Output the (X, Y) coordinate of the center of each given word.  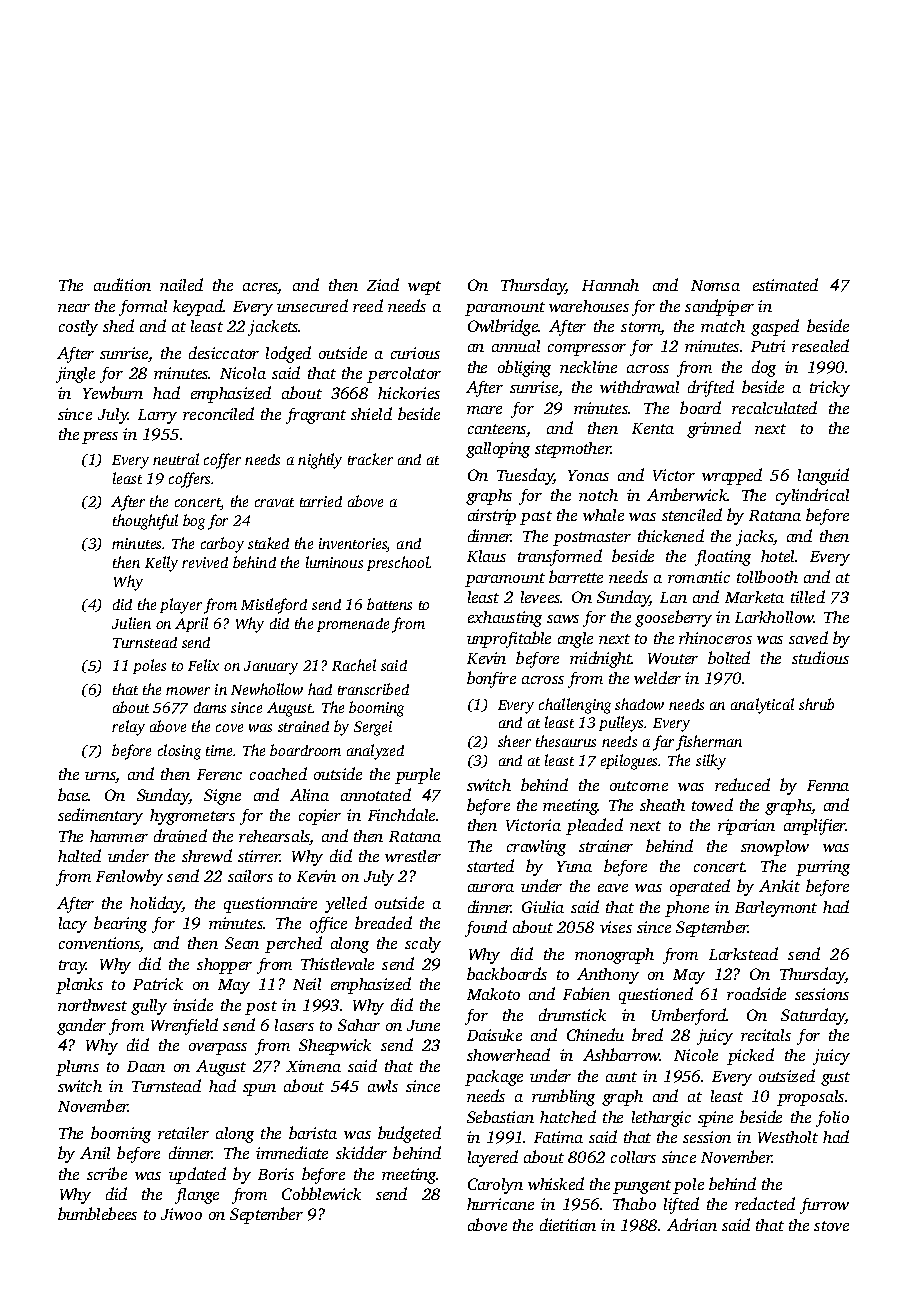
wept (424, 288)
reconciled (218, 413)
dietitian (568, 1224)
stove (831, 1226)
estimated (785, 284)
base (73, 794)
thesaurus (566, 741)
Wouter (673, 658)
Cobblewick (321, 1193)
